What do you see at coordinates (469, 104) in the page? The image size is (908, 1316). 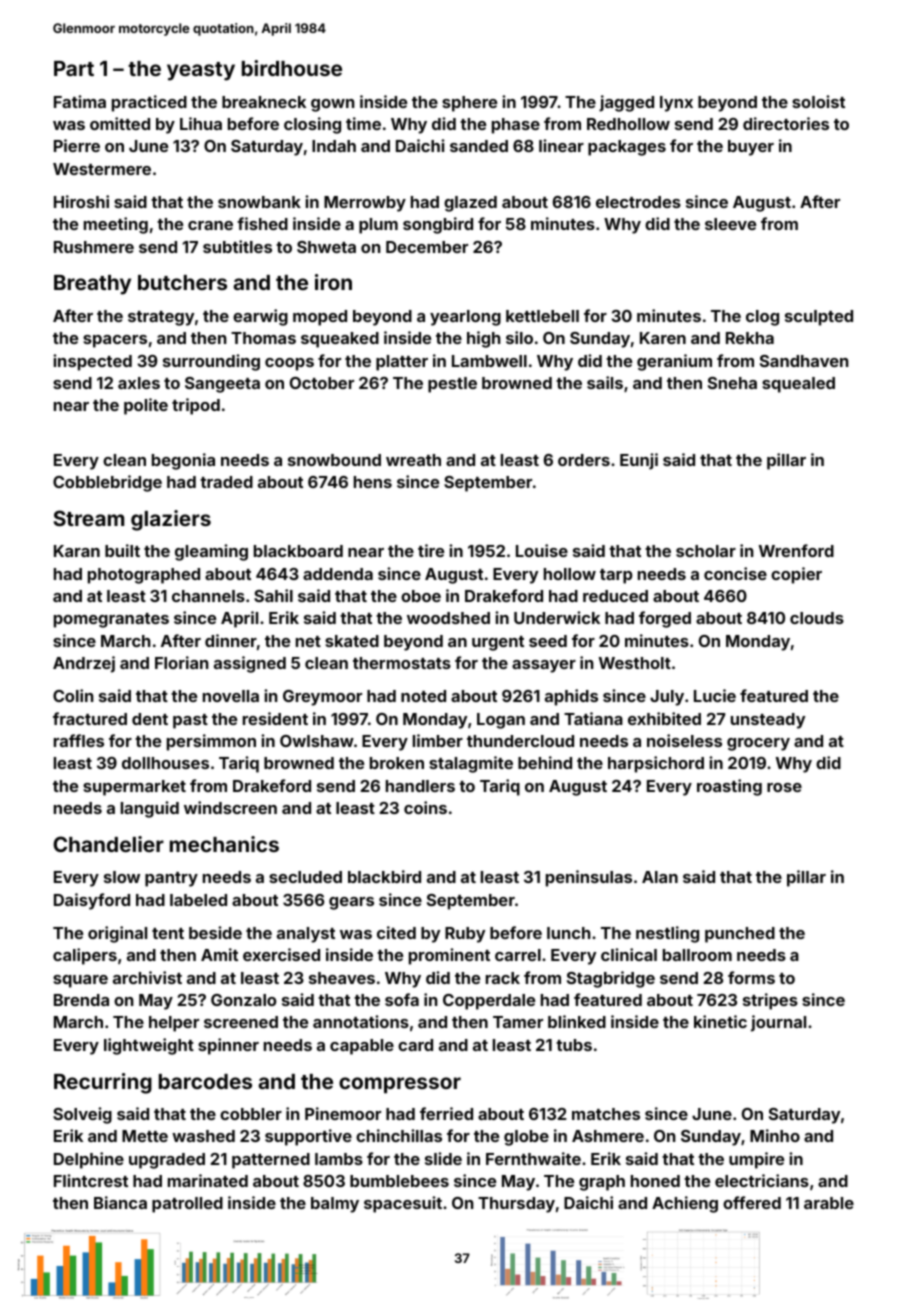 I see `sphere` at bounding box center [469, 104].
